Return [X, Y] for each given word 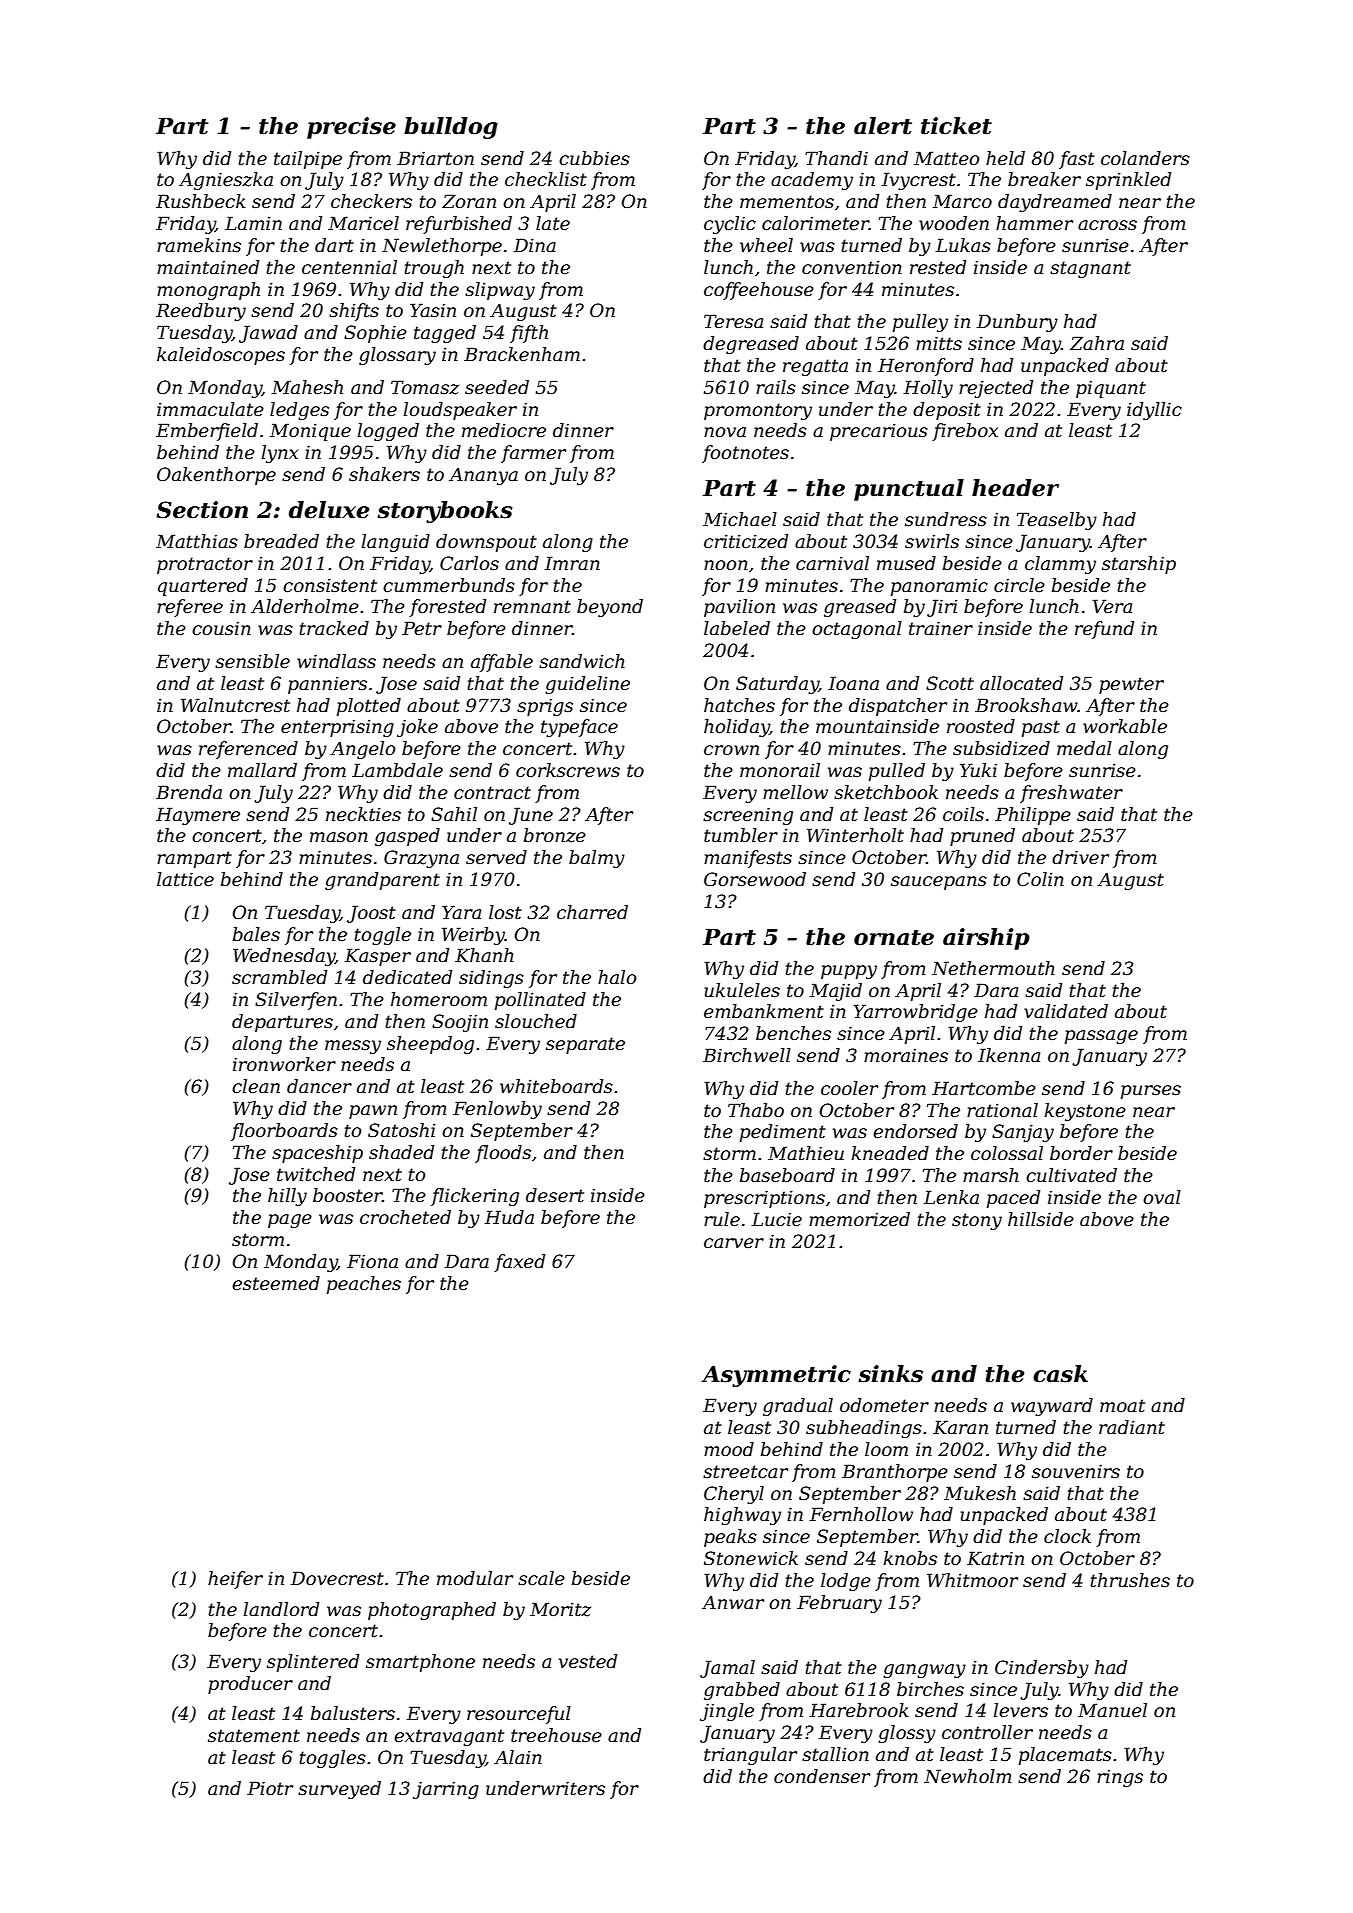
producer [250, 1685]
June [531, 816]
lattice [185, 879]
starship [1139, 565]
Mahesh [307, 387]
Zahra [1097, 343]
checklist [546, 179]
